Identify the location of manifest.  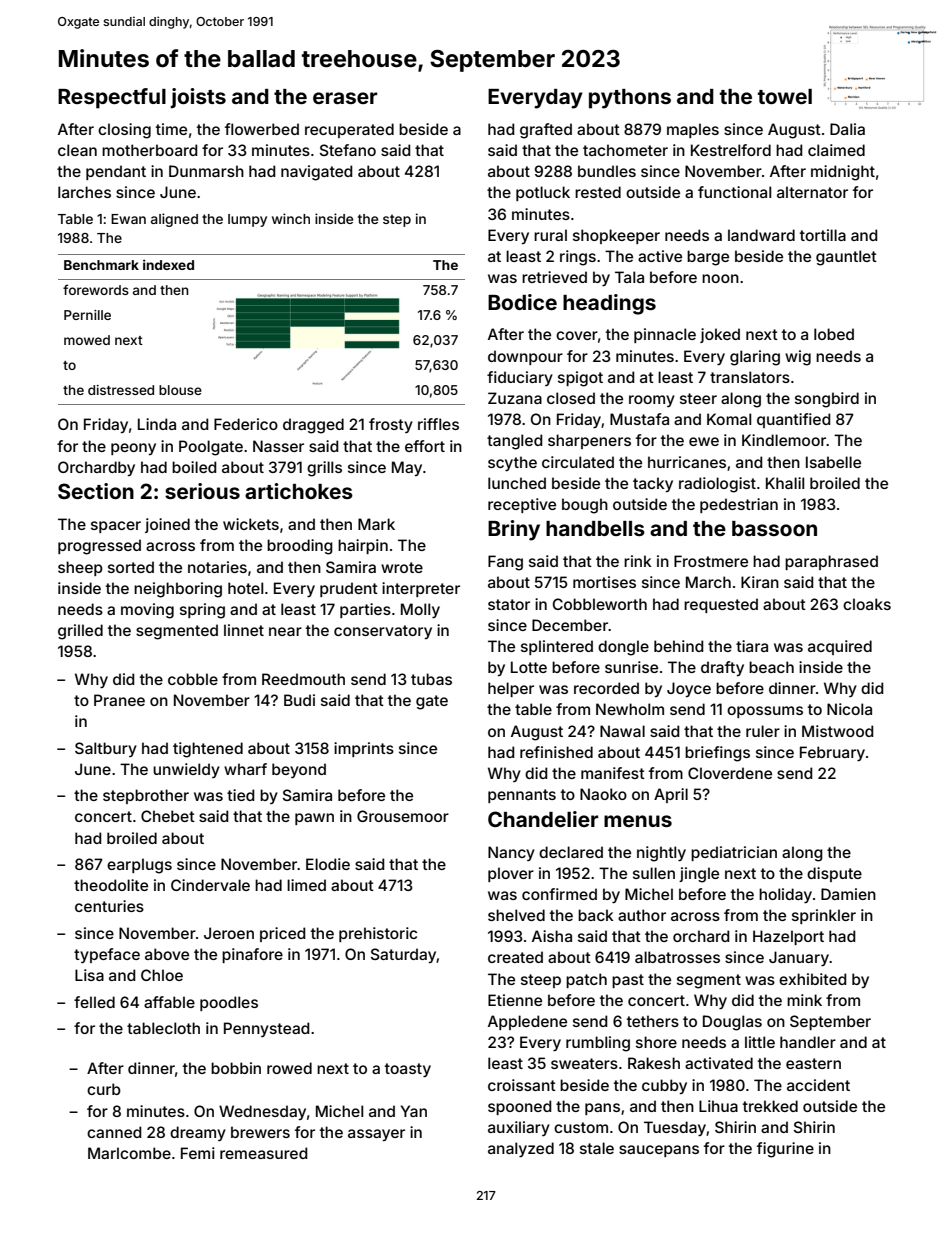
(613, 773).
